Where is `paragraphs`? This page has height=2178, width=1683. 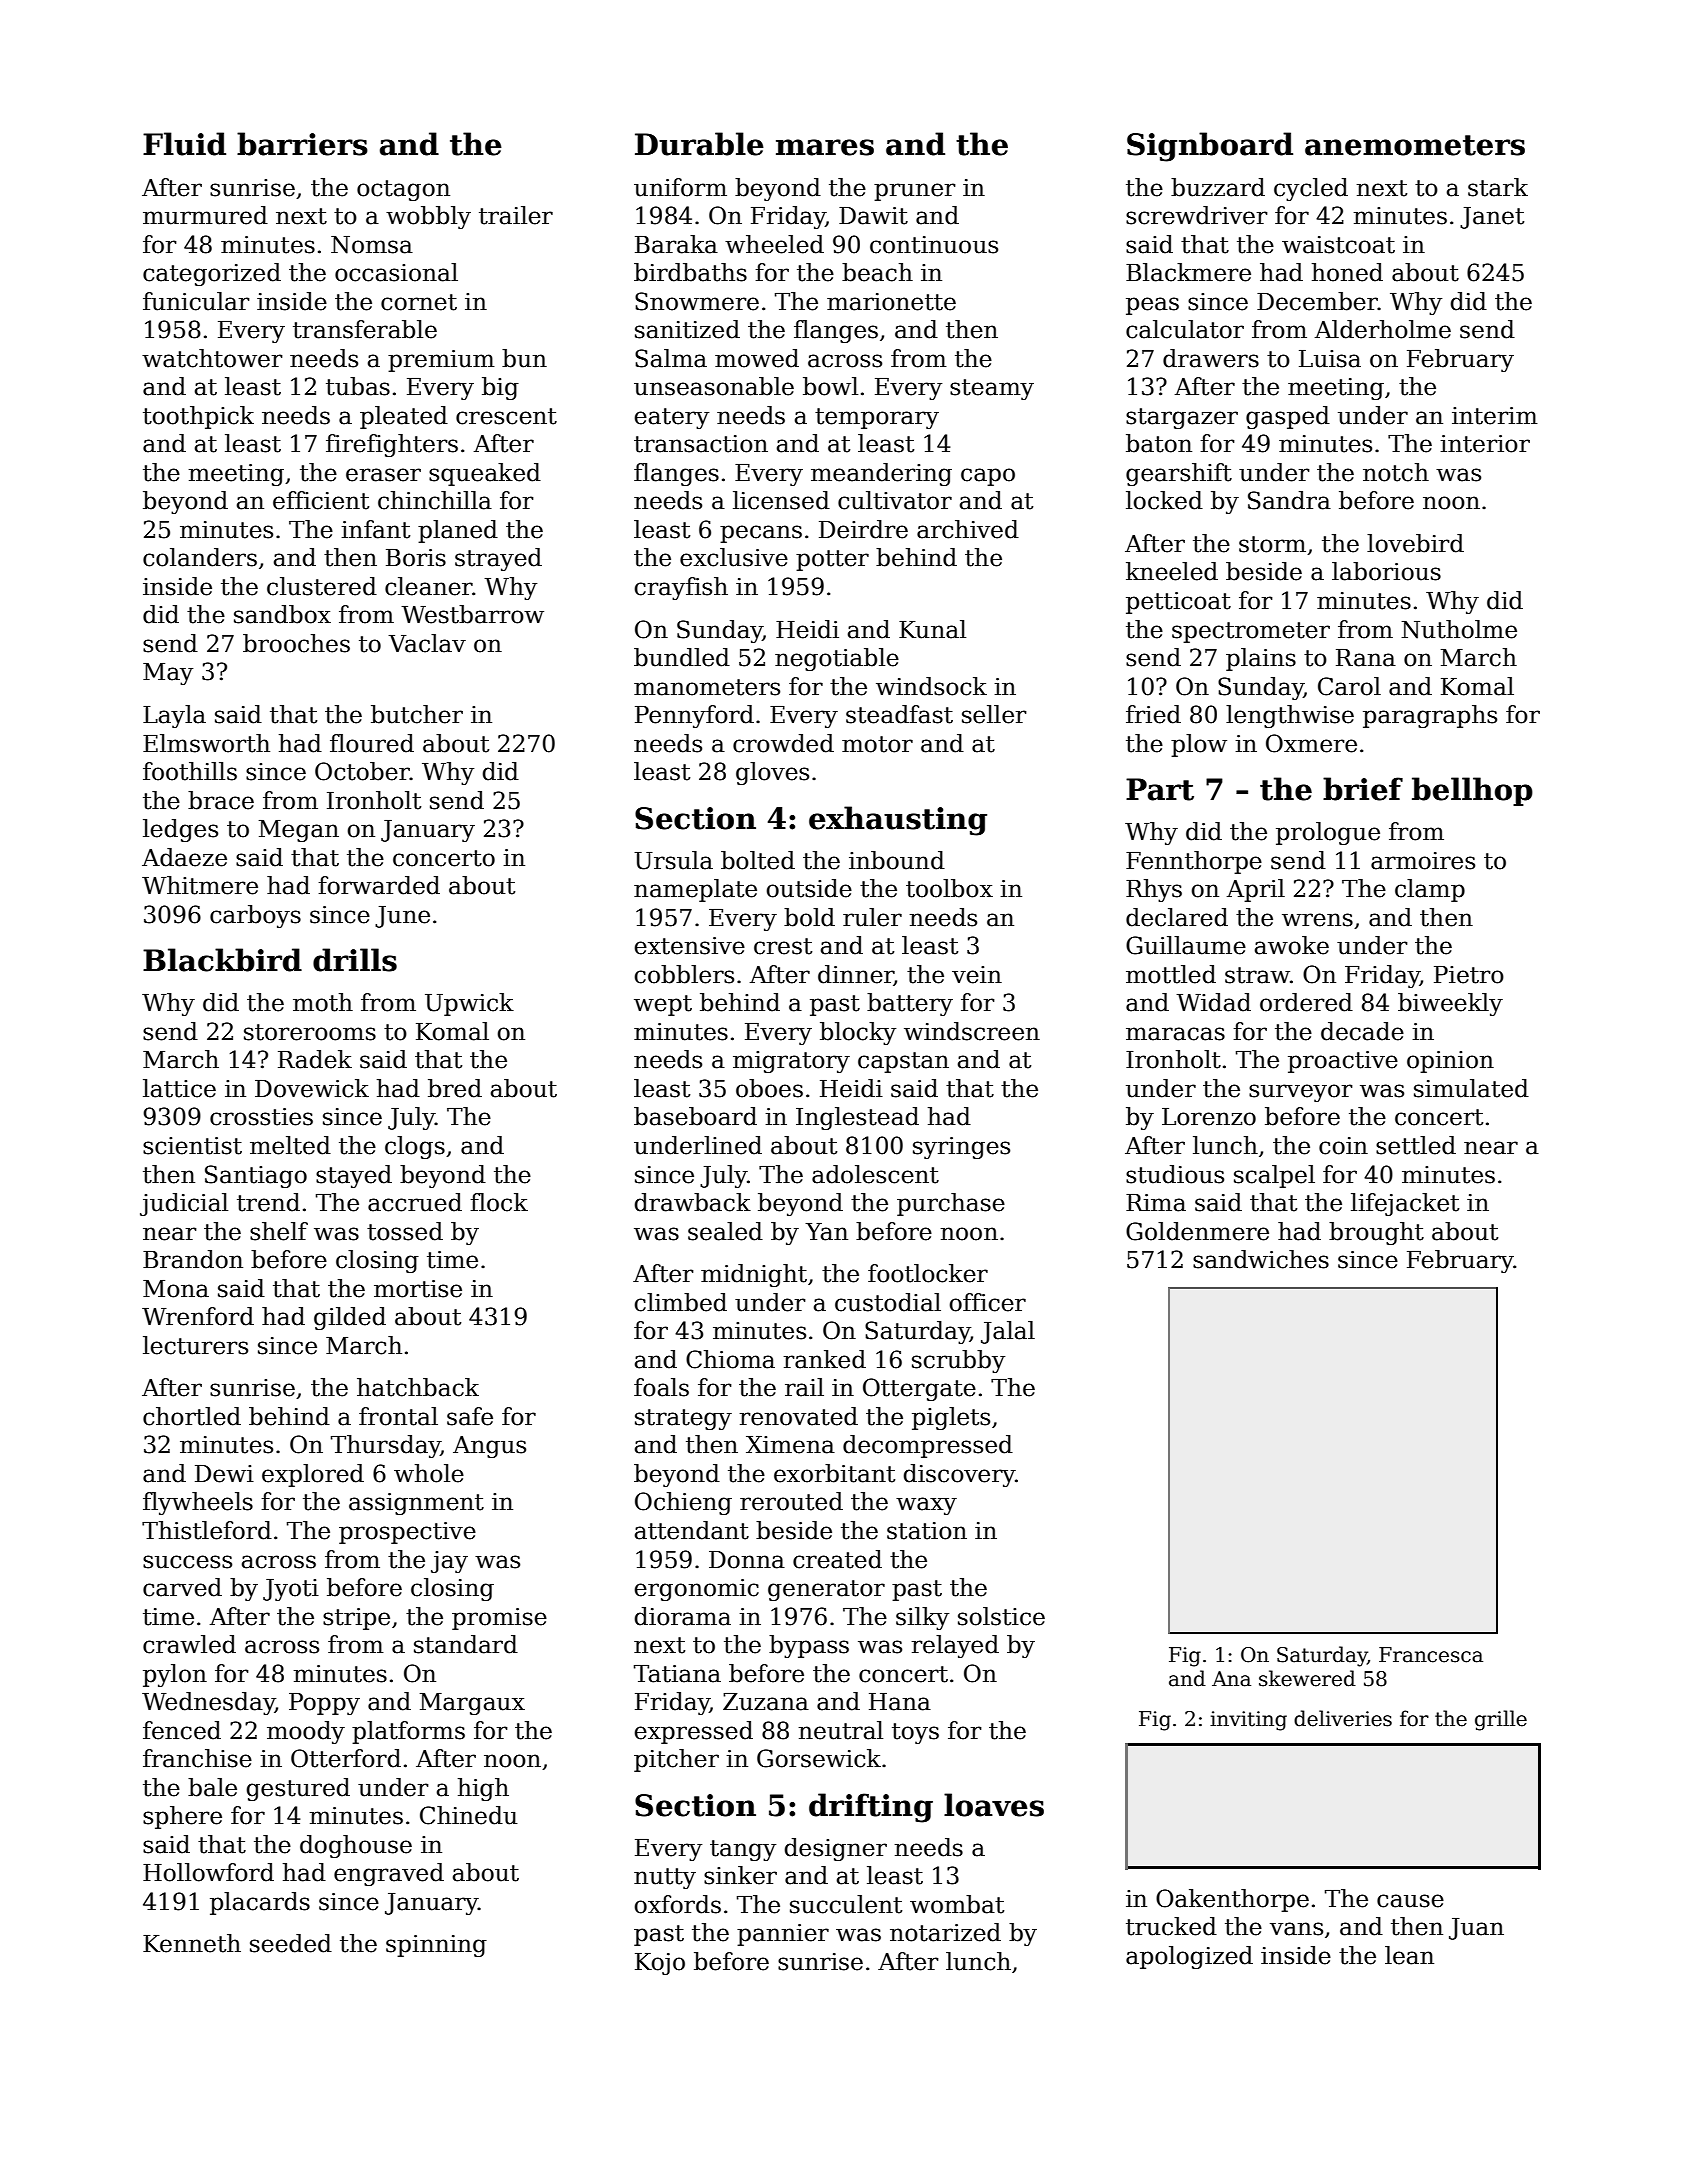 paragraphs is located at coordinates (1430, 716).
